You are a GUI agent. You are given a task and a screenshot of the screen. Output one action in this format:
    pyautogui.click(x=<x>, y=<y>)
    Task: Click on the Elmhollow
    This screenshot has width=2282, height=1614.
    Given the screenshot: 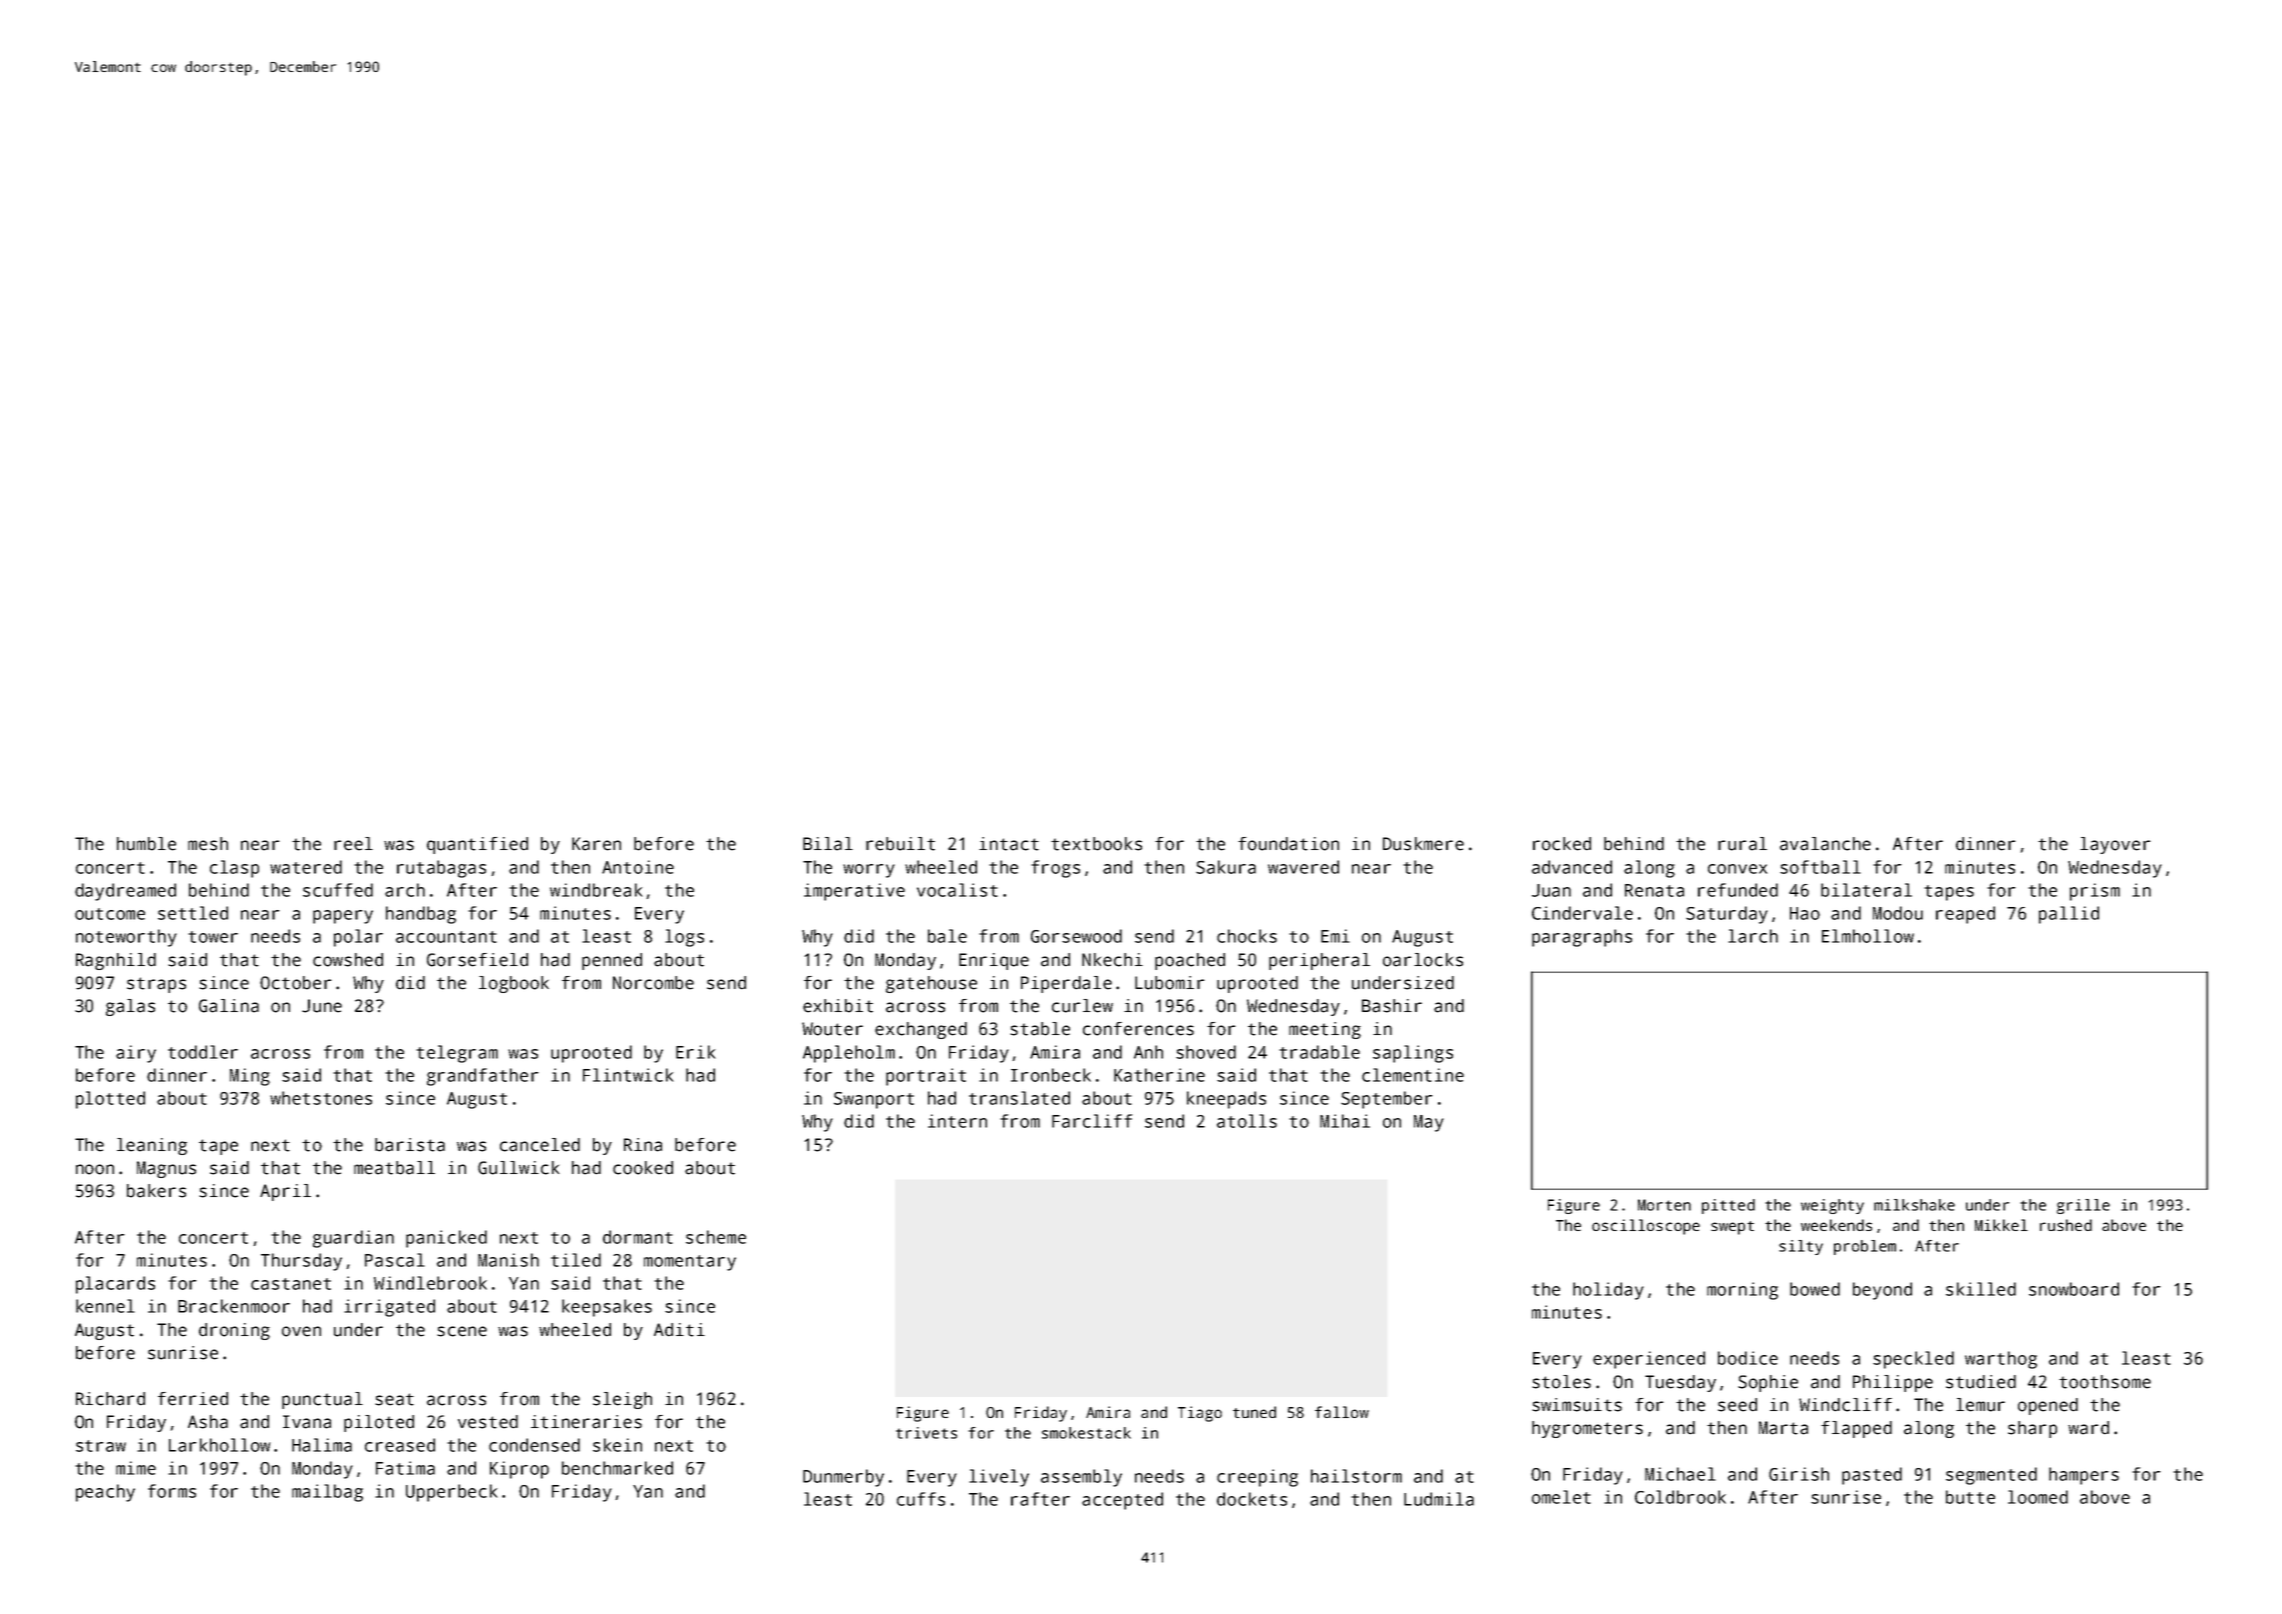 What is the action you would take?
    pyautogui.click(x=1868, y=936)
